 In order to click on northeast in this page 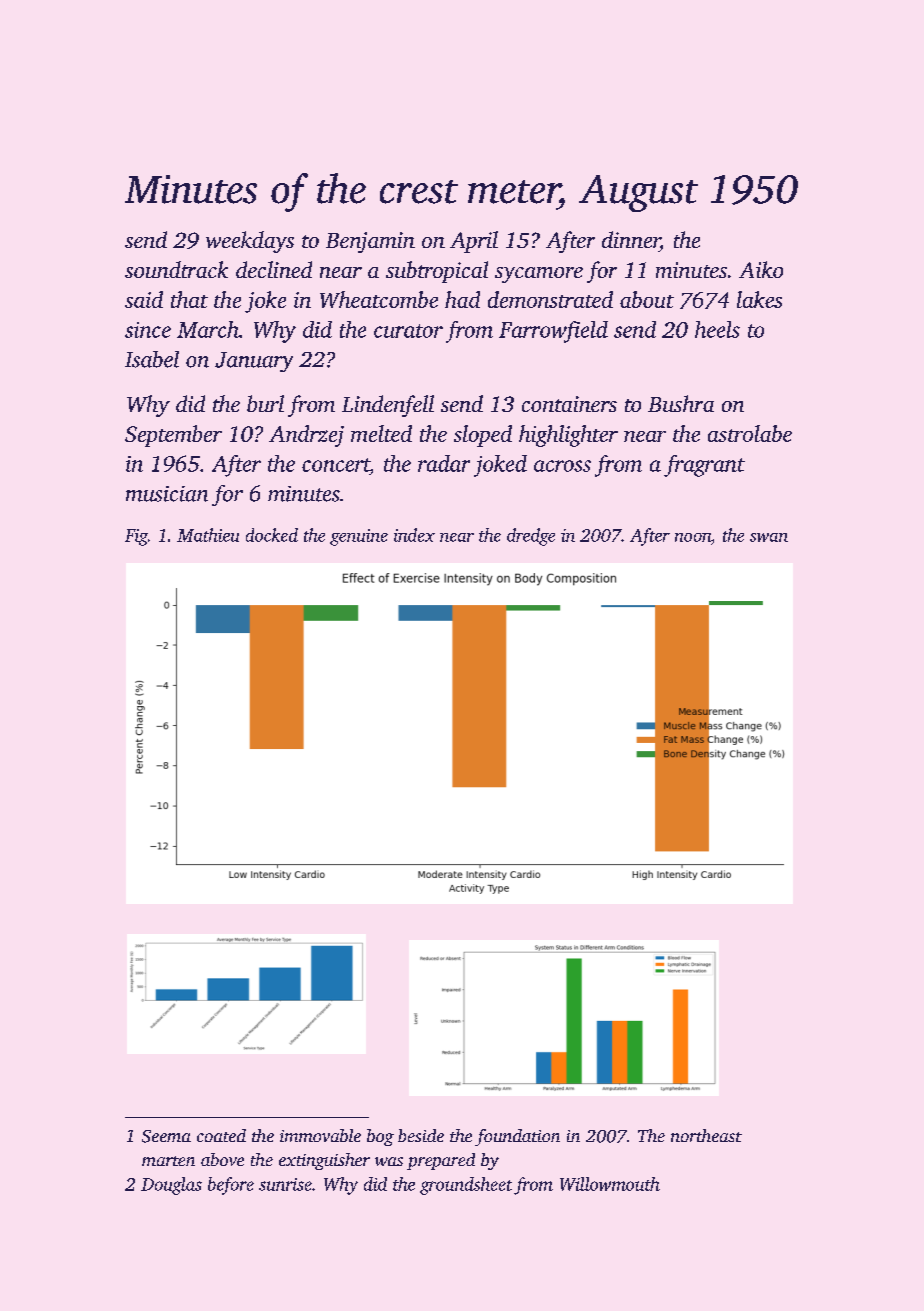, I will do `click(706, 1135)`.
